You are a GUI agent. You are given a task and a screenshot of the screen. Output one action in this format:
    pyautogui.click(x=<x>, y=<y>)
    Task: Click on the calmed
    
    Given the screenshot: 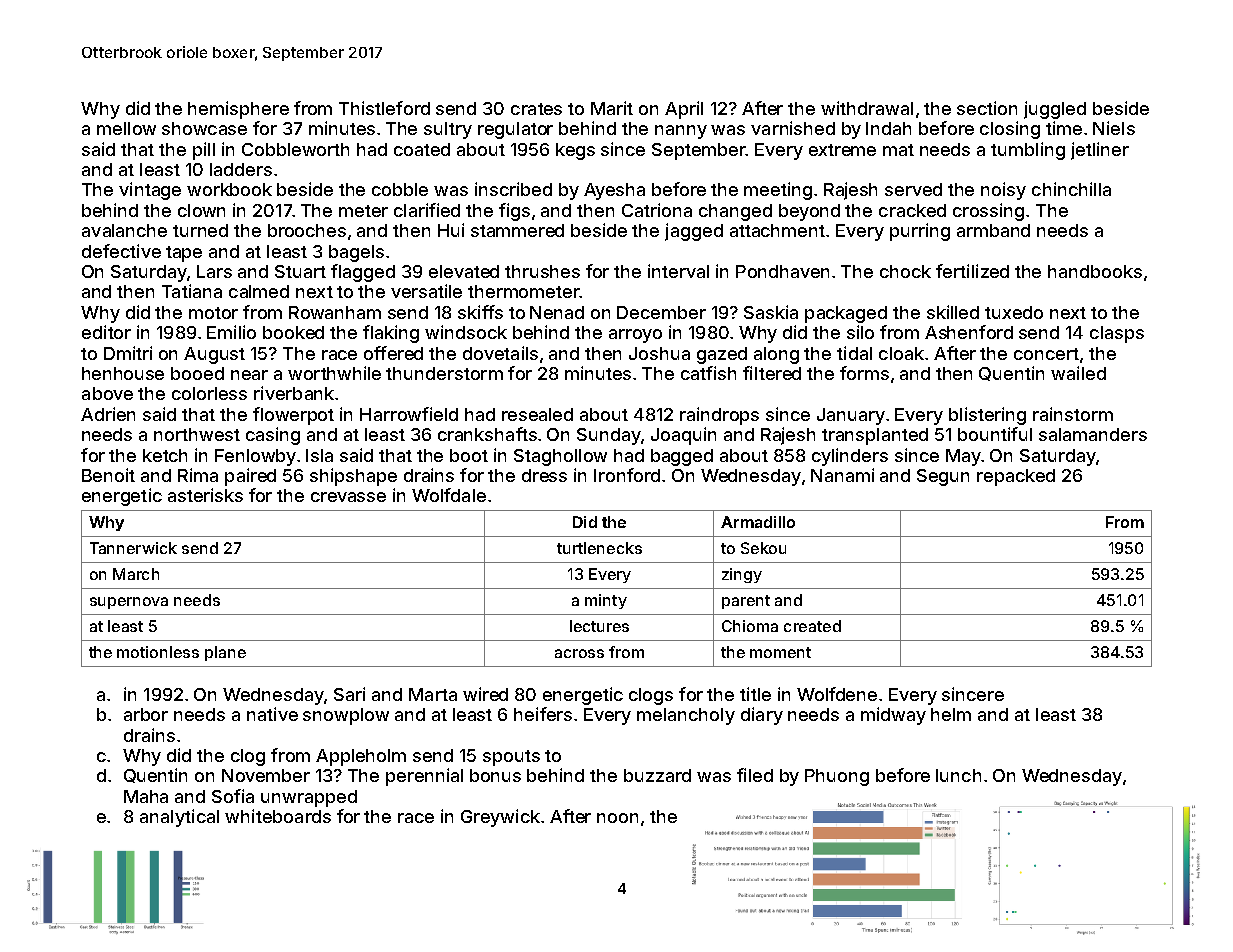 What is the action you would take?
    pyautogui.click(x=259, y=291)
